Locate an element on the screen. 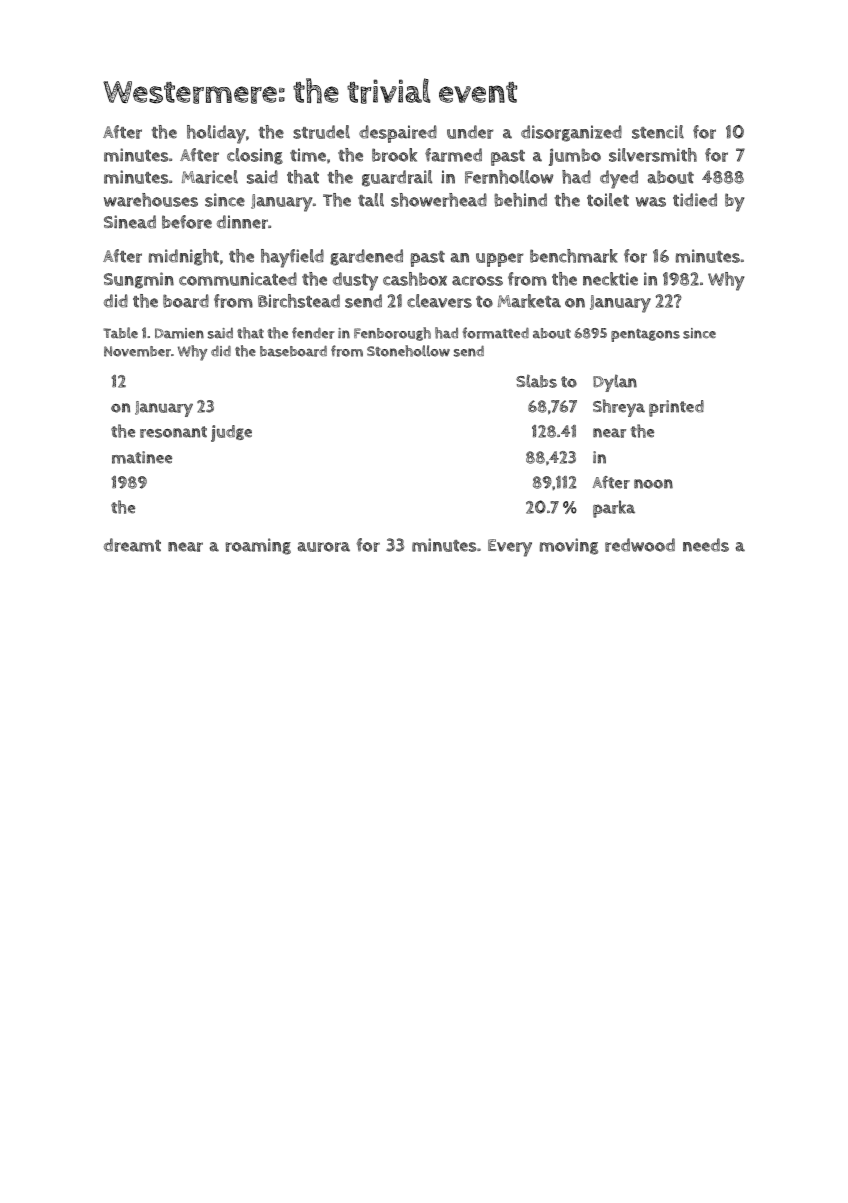 Image resolution: width=848 pixels, height=1203 pixels. stencil is located at coordinates (658, 132).
